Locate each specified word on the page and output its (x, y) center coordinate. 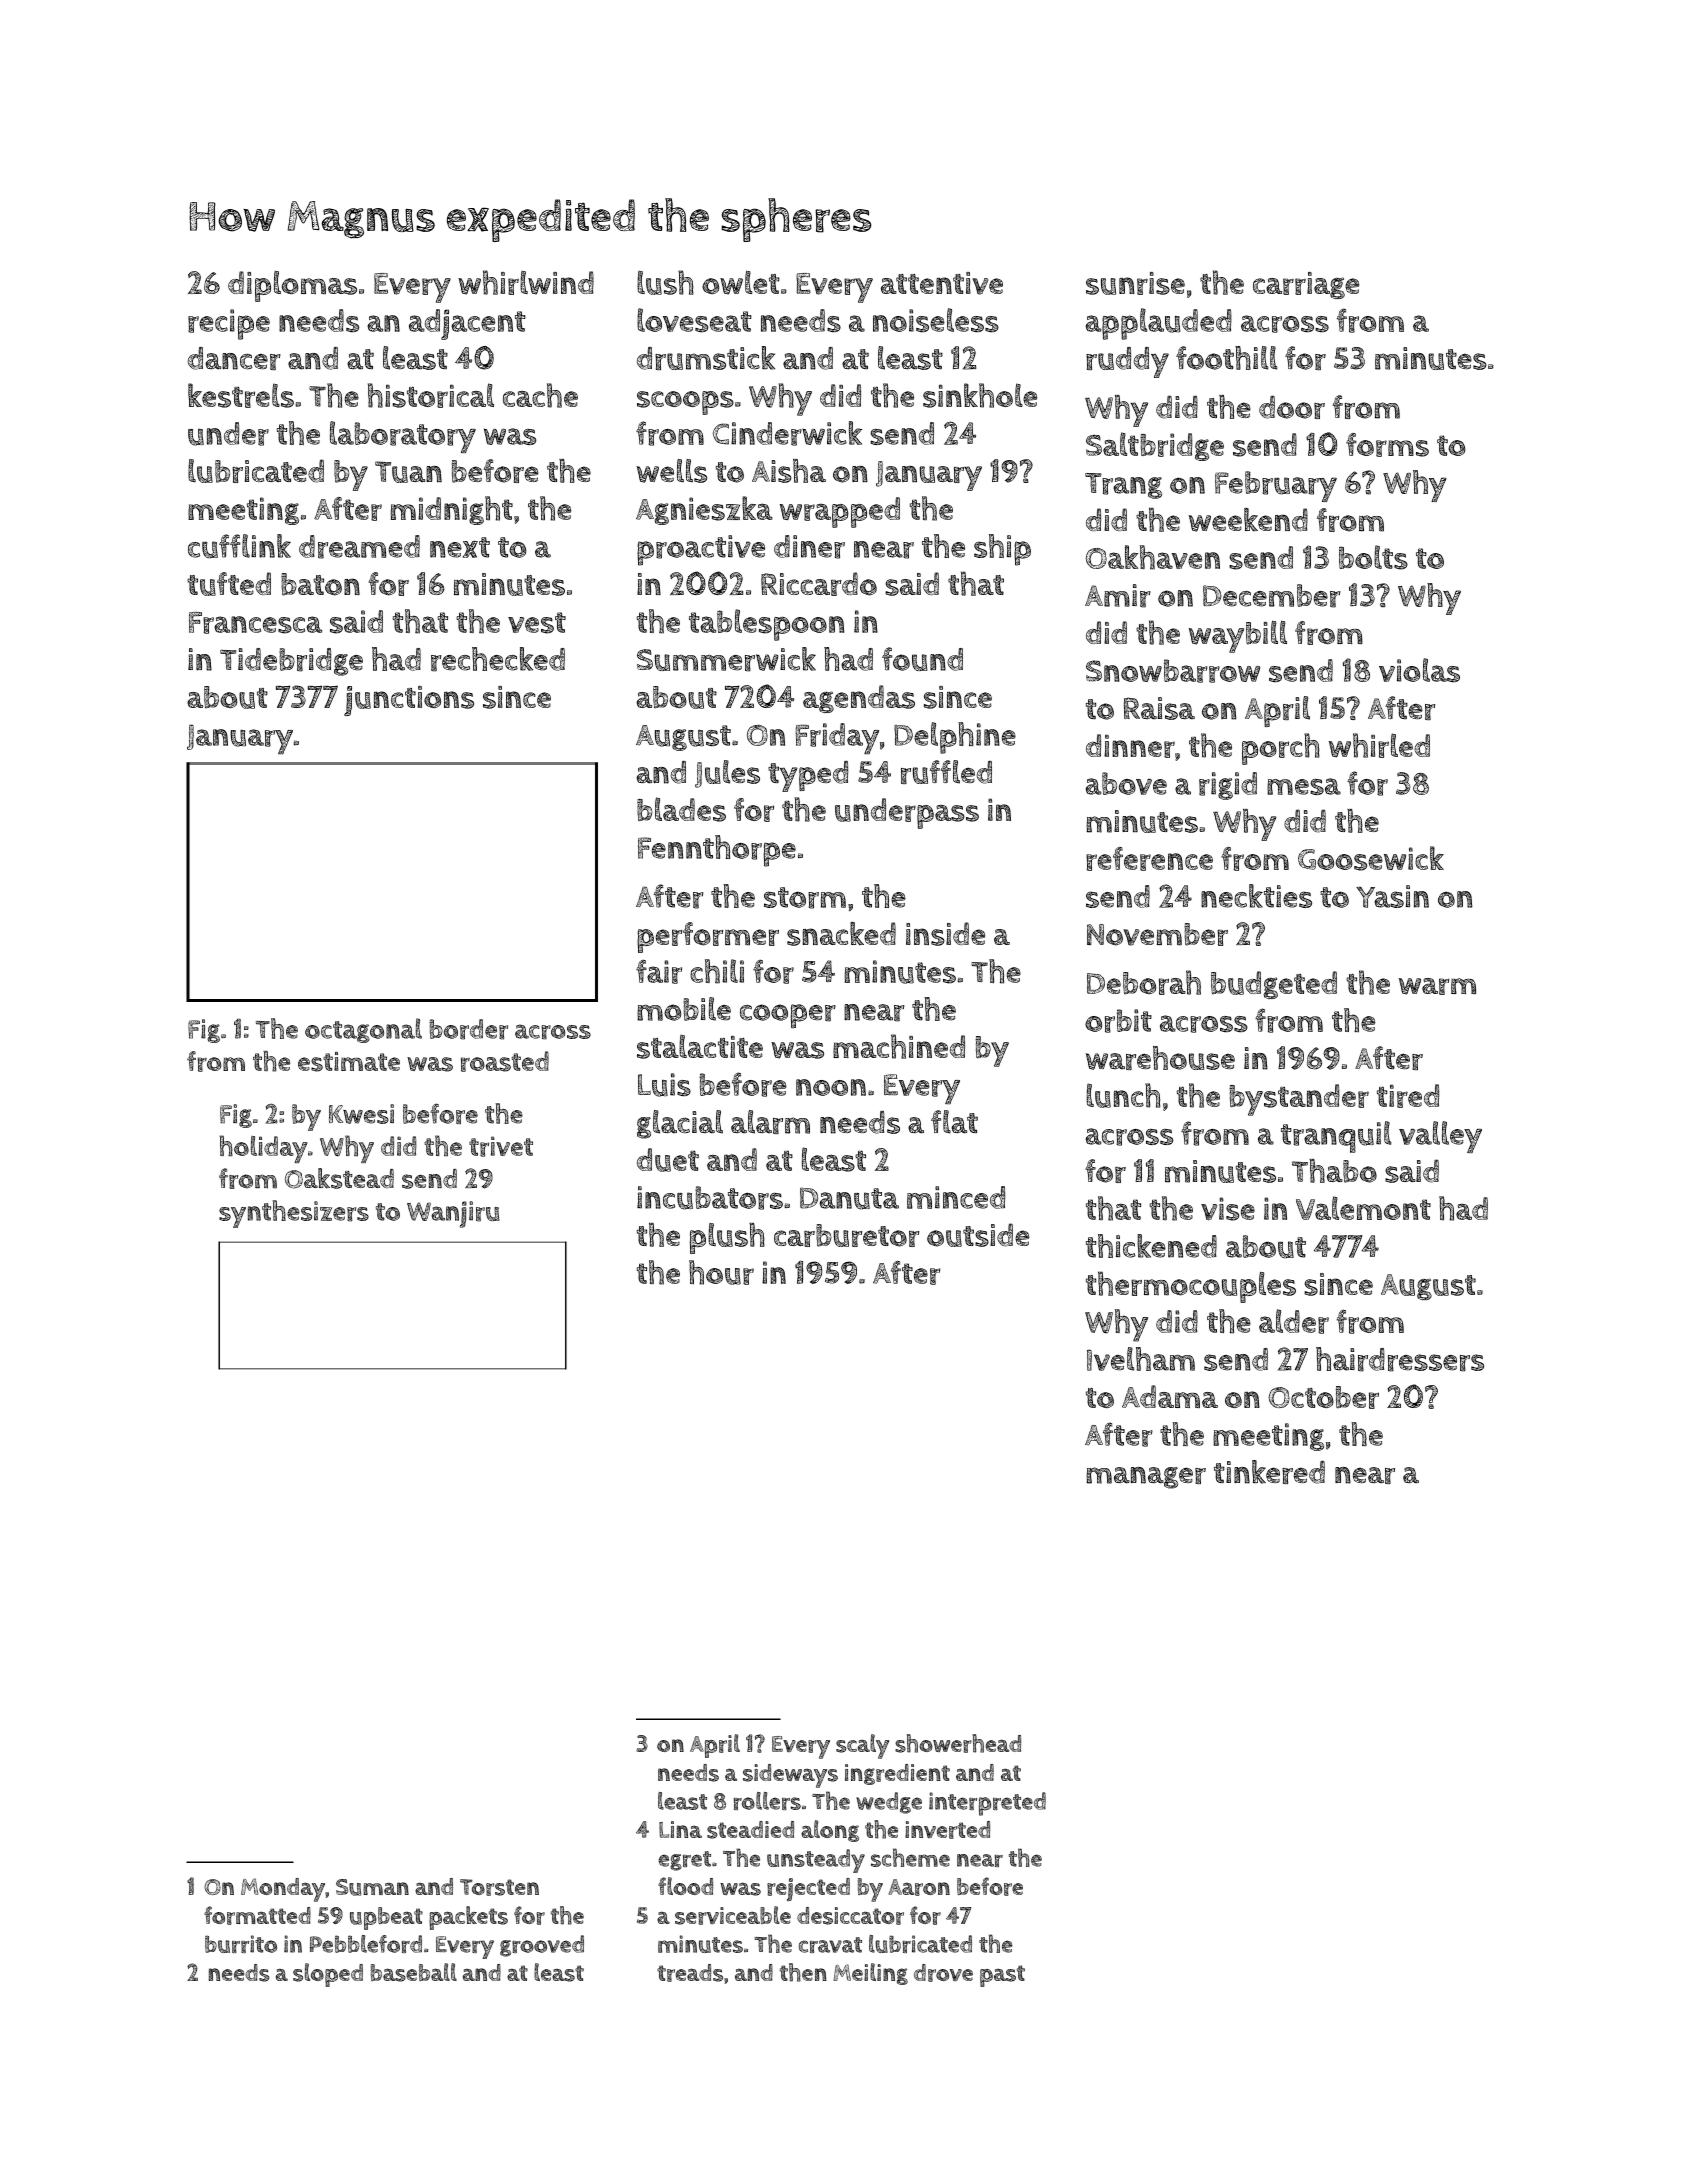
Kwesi (361, 1114)
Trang (1123, 486)
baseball (414, 1972)
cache (540, 395)
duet (668, 1160)
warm (1437, 986)
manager (1146, 1478)
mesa (1304, 786)
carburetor (847, 1235)
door (1292, 407)
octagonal (363, 1030)
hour (721, 1272)
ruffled (946, 772)
